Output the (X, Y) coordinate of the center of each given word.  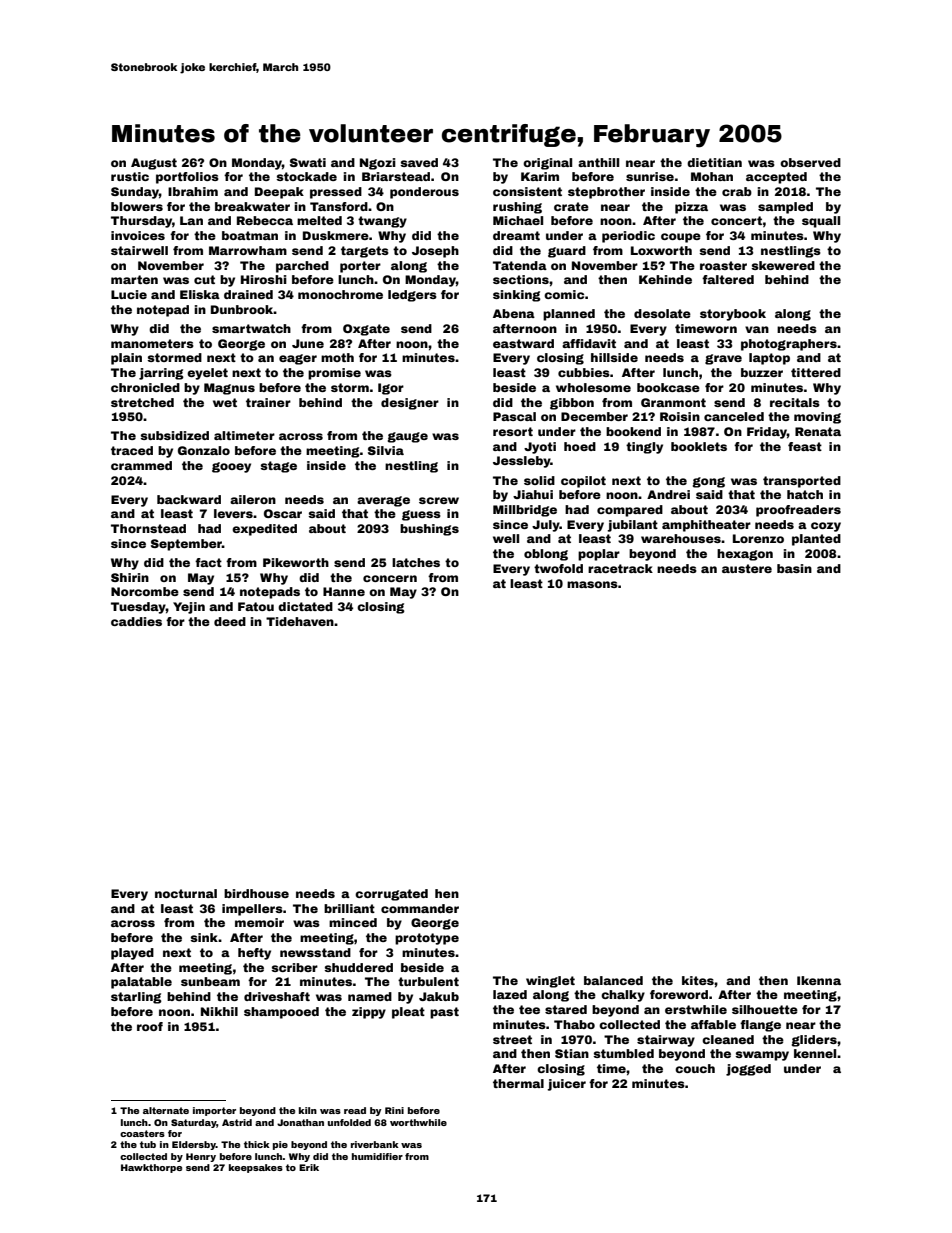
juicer (566, 1085)
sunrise (650, 176)
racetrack (620, 568)
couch (695, 1068)
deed (230, 621)
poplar (599, 555)
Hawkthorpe (151, 1168)
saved (419, 162)
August (154, 164)
